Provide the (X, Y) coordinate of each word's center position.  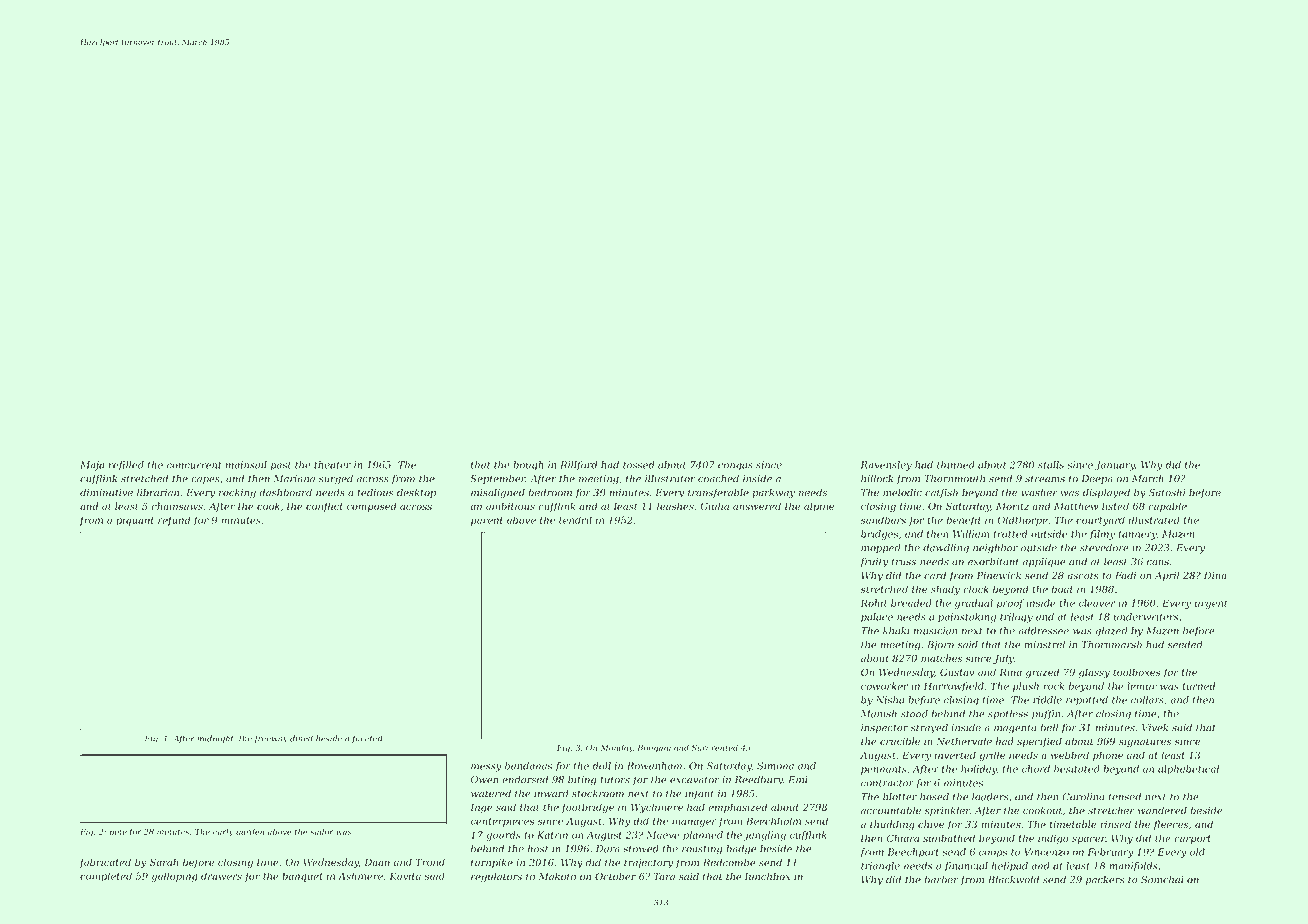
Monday (616, 748)
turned (1198, 686)
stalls (1051, 465)
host (538, 849)
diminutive (106, 492)
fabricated (105, 863)
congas (735, 467)
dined (301, 738)
